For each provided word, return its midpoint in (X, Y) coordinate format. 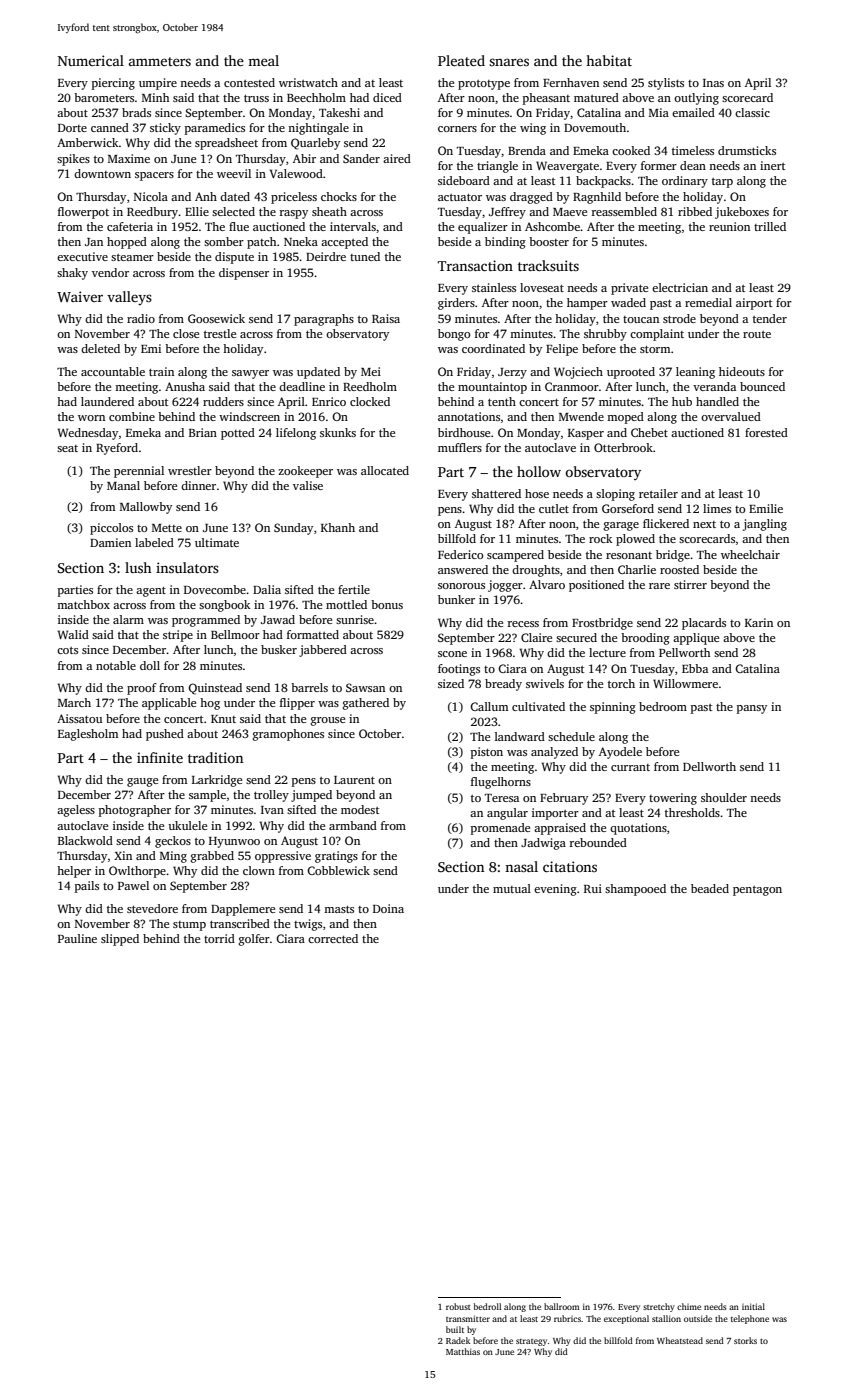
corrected (333, 938)
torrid (219, 938)
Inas (713, 83)
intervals (353, 226)
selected (233, 211)
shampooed (635, 890)
